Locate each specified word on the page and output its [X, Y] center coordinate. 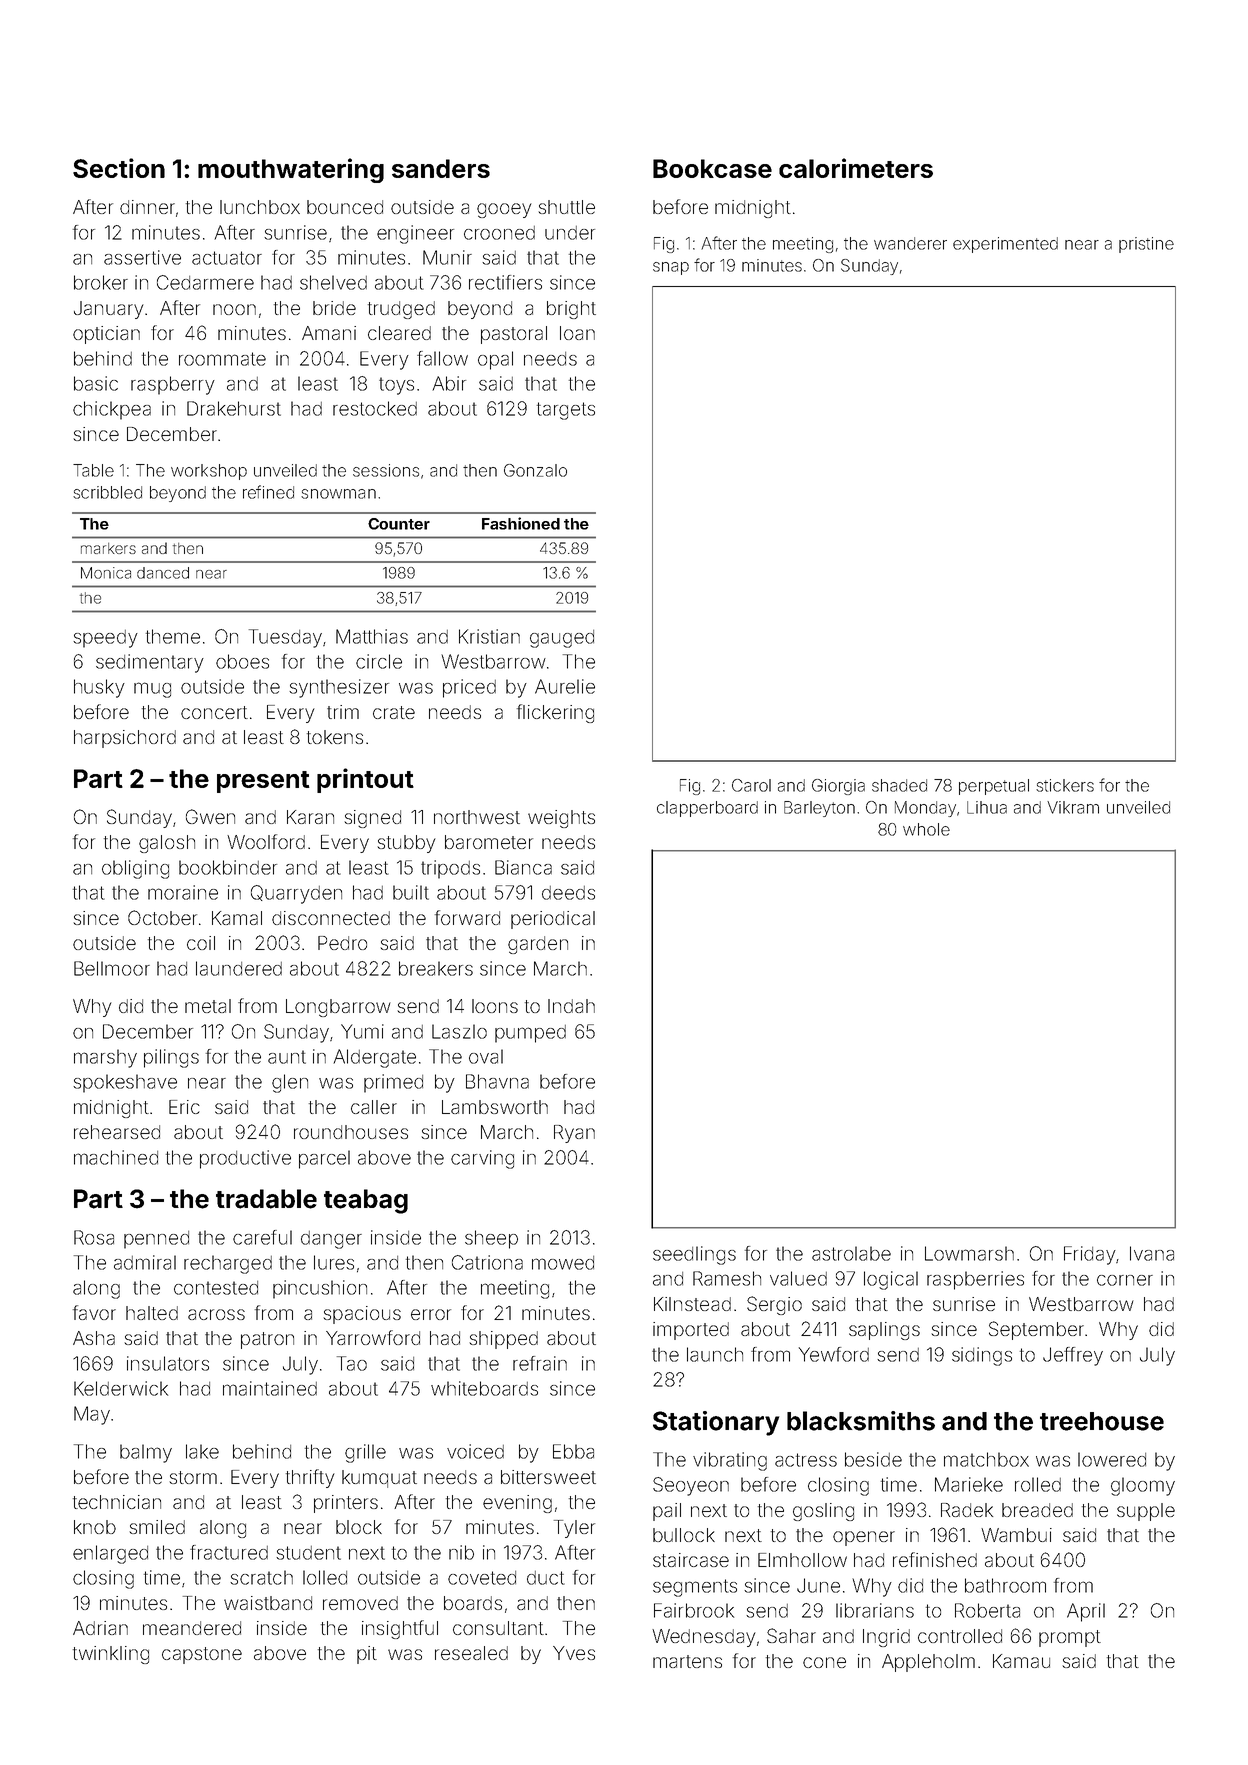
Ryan [574, 1134]
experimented [1005, 245]
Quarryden [296, 894]
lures [334, 1262]
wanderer [910, 243]
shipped [503, 1340]
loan [577, 333]
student [308, 1553]
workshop [209, 472]
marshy [105, 1058]
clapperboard [707, 809]
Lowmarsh [969, 1253]
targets [566, 411]
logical [891, 1280]
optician [106, 335]
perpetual [994, 787]
